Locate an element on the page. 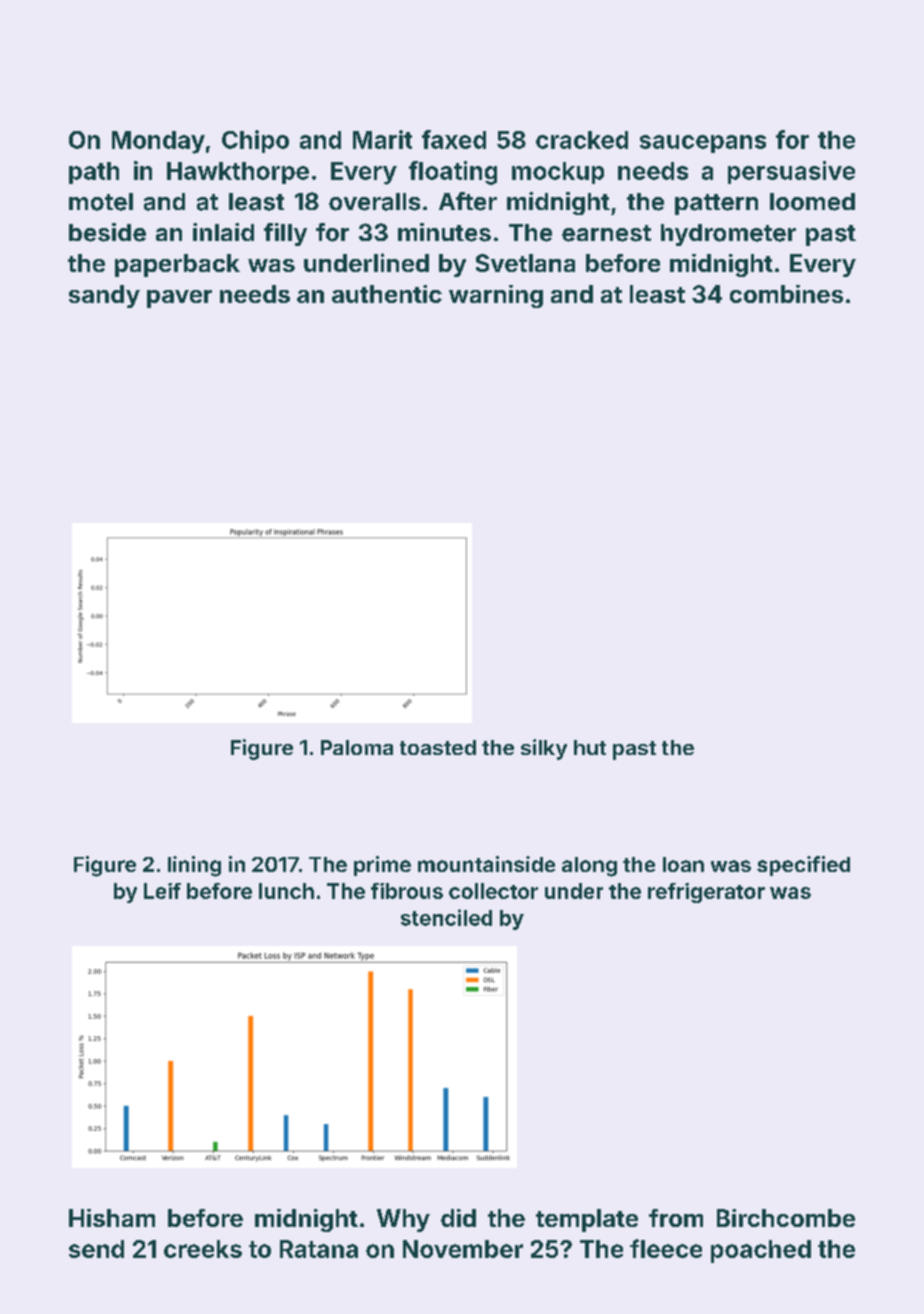  hut is located at coordinates (590, 747).
